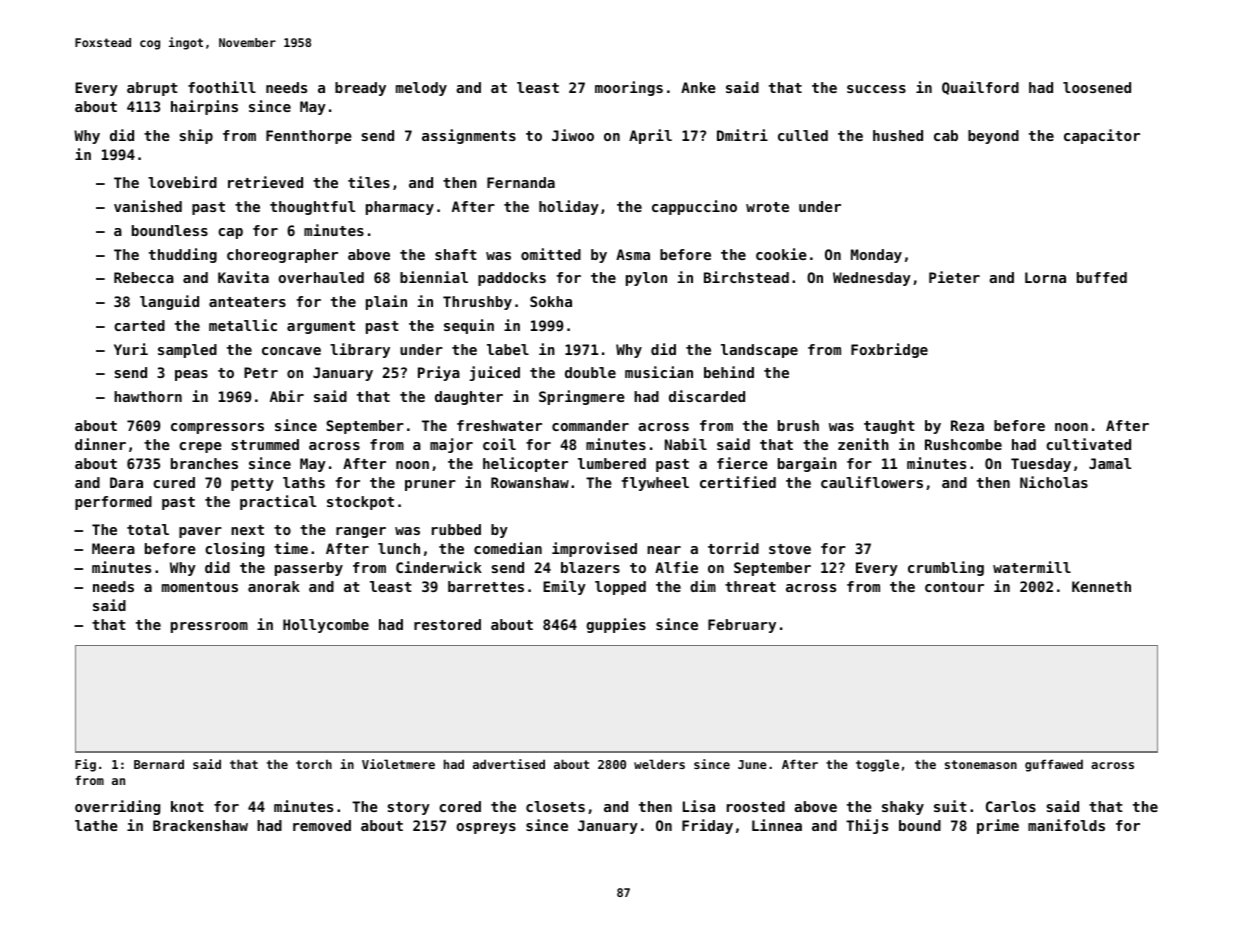  What do you see at coordinates (1032, 567) in the screenshot?
I see `watermill` at bounding box center [1032, 567].
